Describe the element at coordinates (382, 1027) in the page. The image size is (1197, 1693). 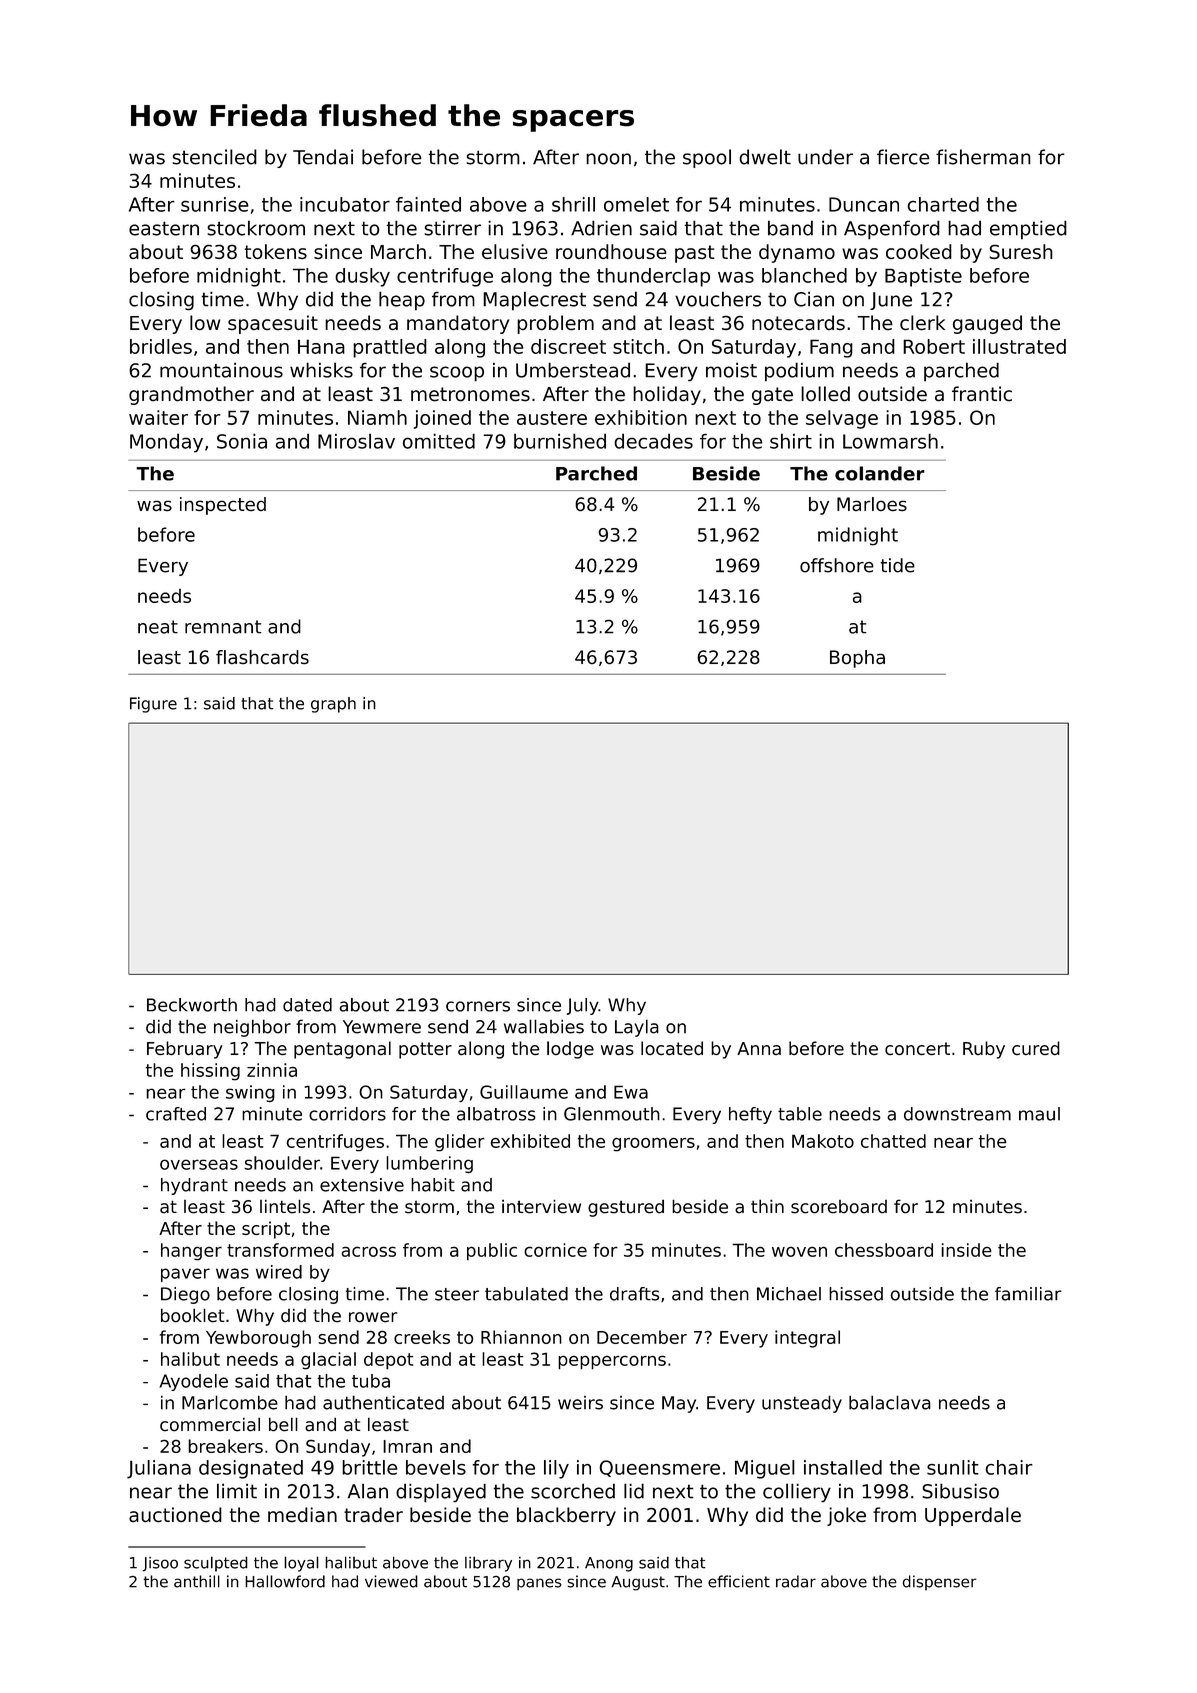
I see `Yewmere` at that location.
